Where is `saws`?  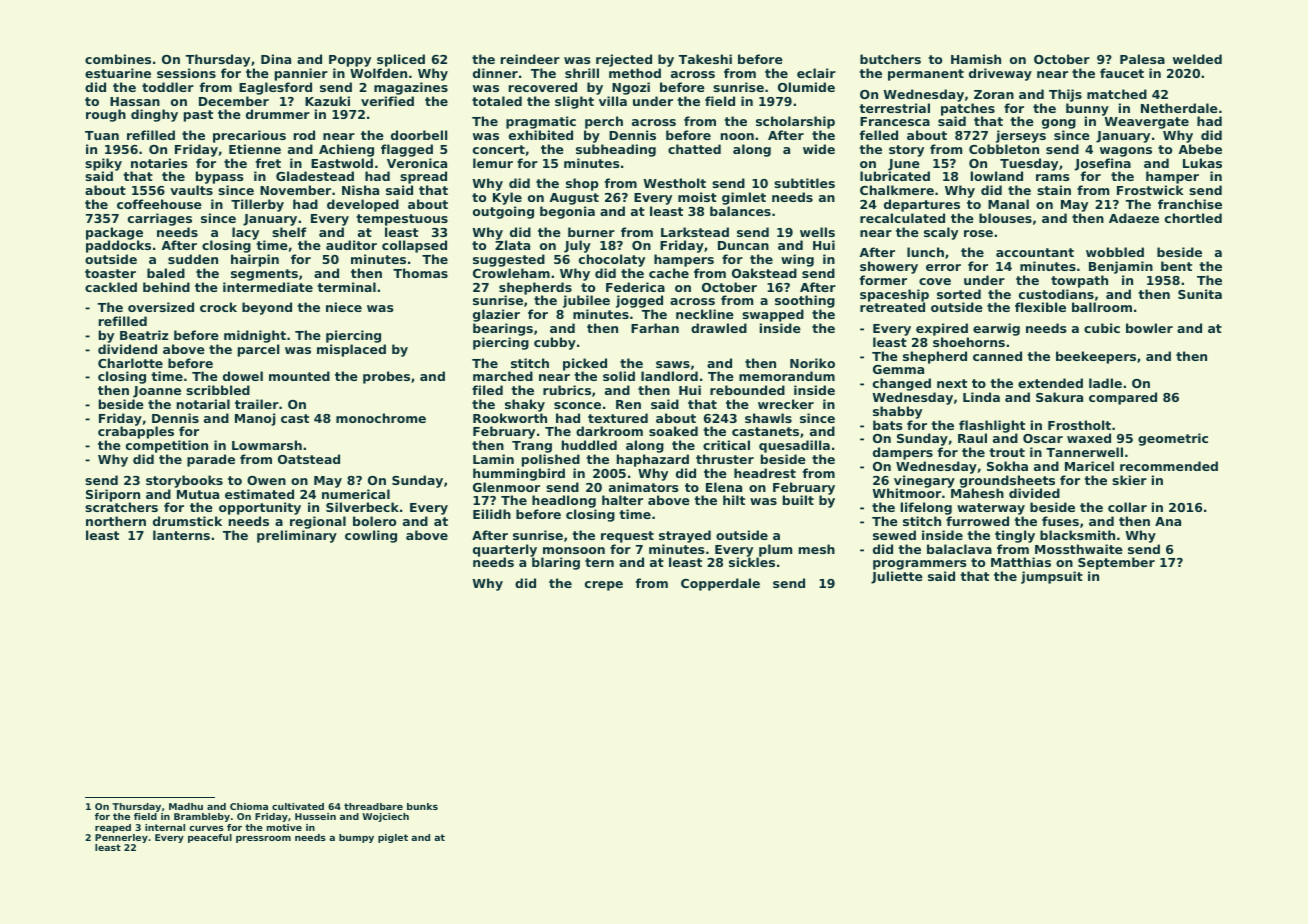 saws is located at coordinates (673, 364).
